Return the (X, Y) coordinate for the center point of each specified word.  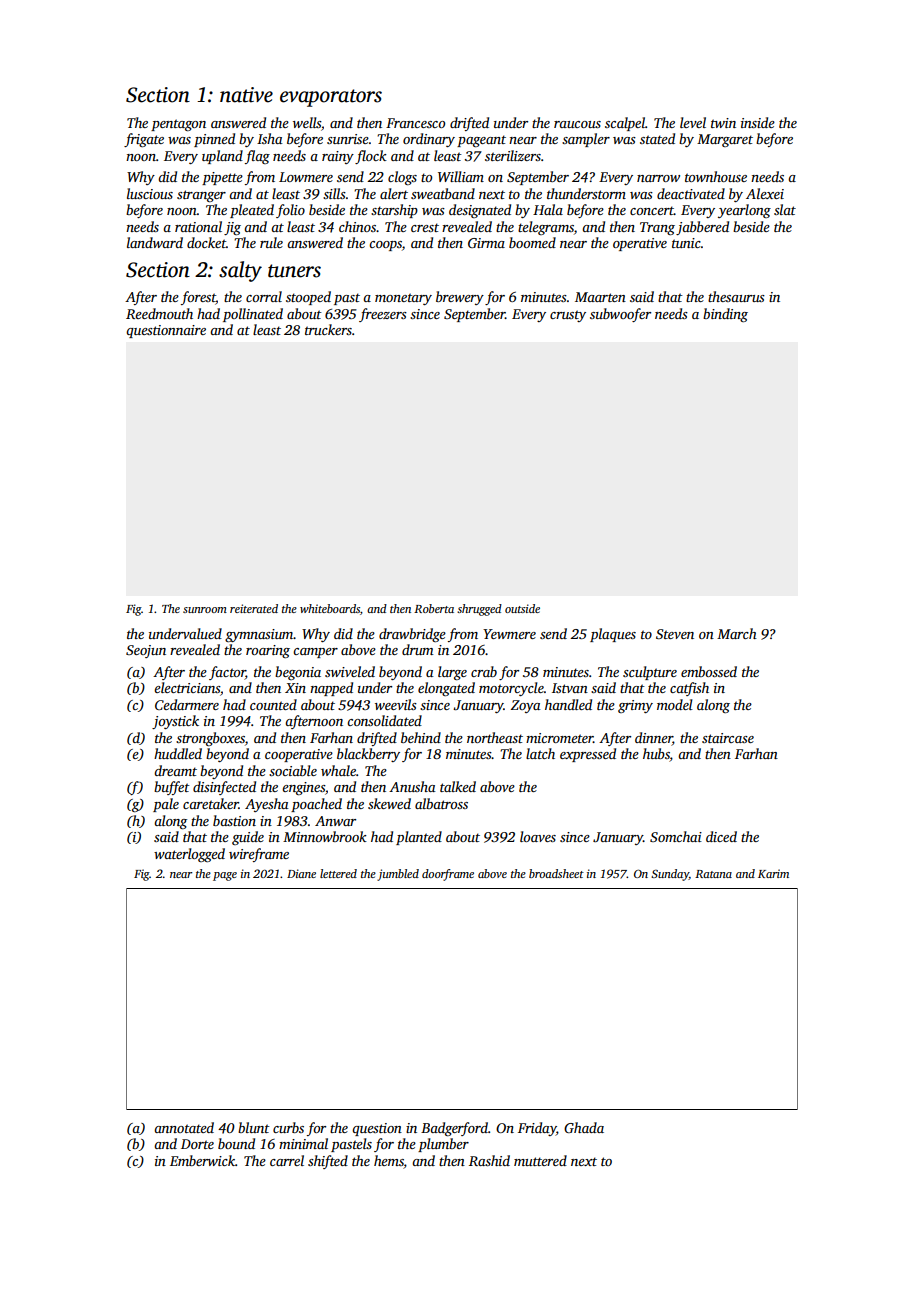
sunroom (205, 610)
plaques (613, 635)
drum (418, 649)
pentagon (178, 125)
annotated (184, 1127)
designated (480, 211)
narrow (658, 178)
